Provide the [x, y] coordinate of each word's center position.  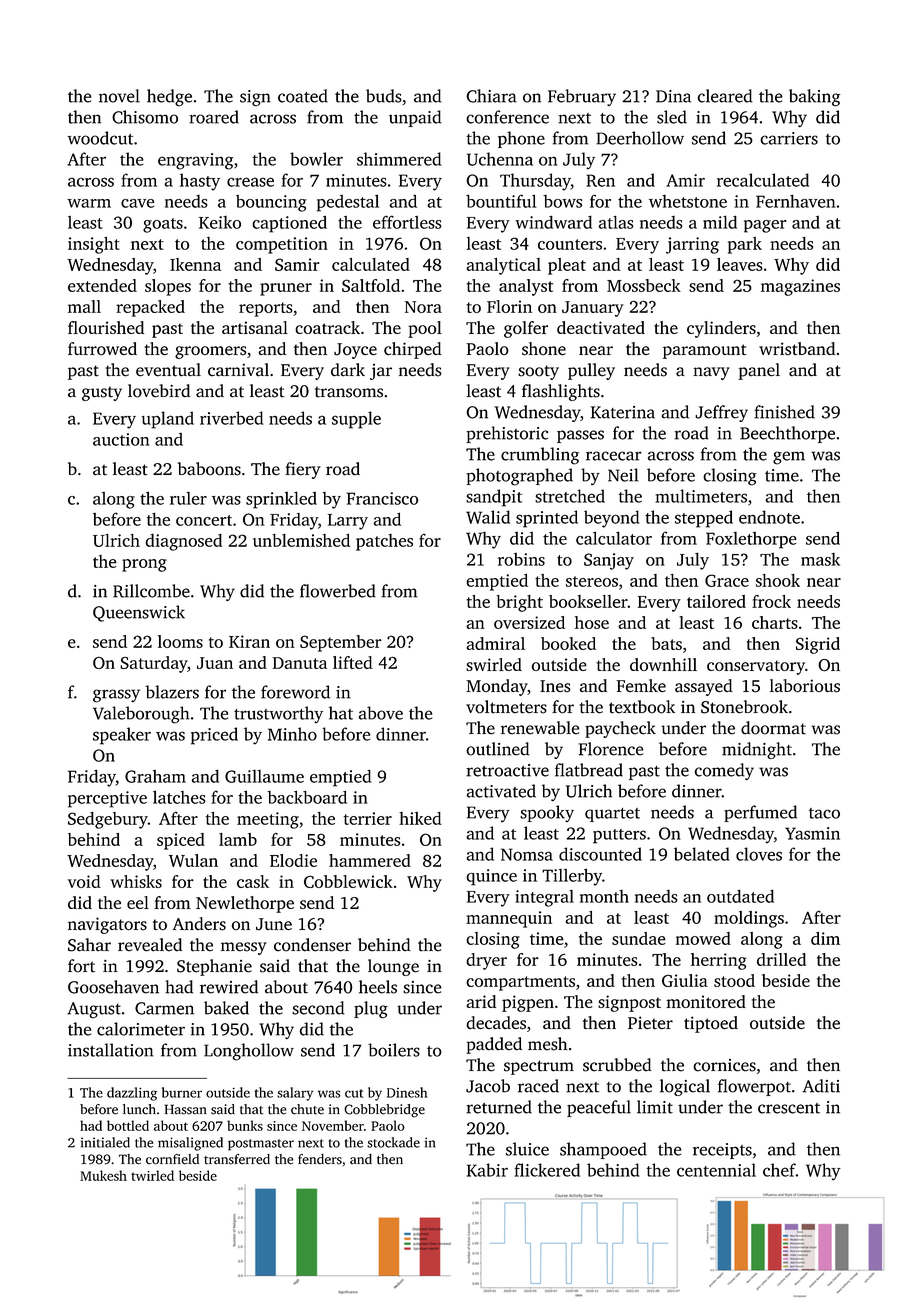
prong [144, 565]
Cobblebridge [384, 1111]
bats [666, 643]
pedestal [348, 203]
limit [655, 1107]
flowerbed [338, 591]
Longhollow [249, 1052]
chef [779, 1170]
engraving [195, 161]
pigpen [528, 1003]
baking [814, 98]
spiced [181, 841]
